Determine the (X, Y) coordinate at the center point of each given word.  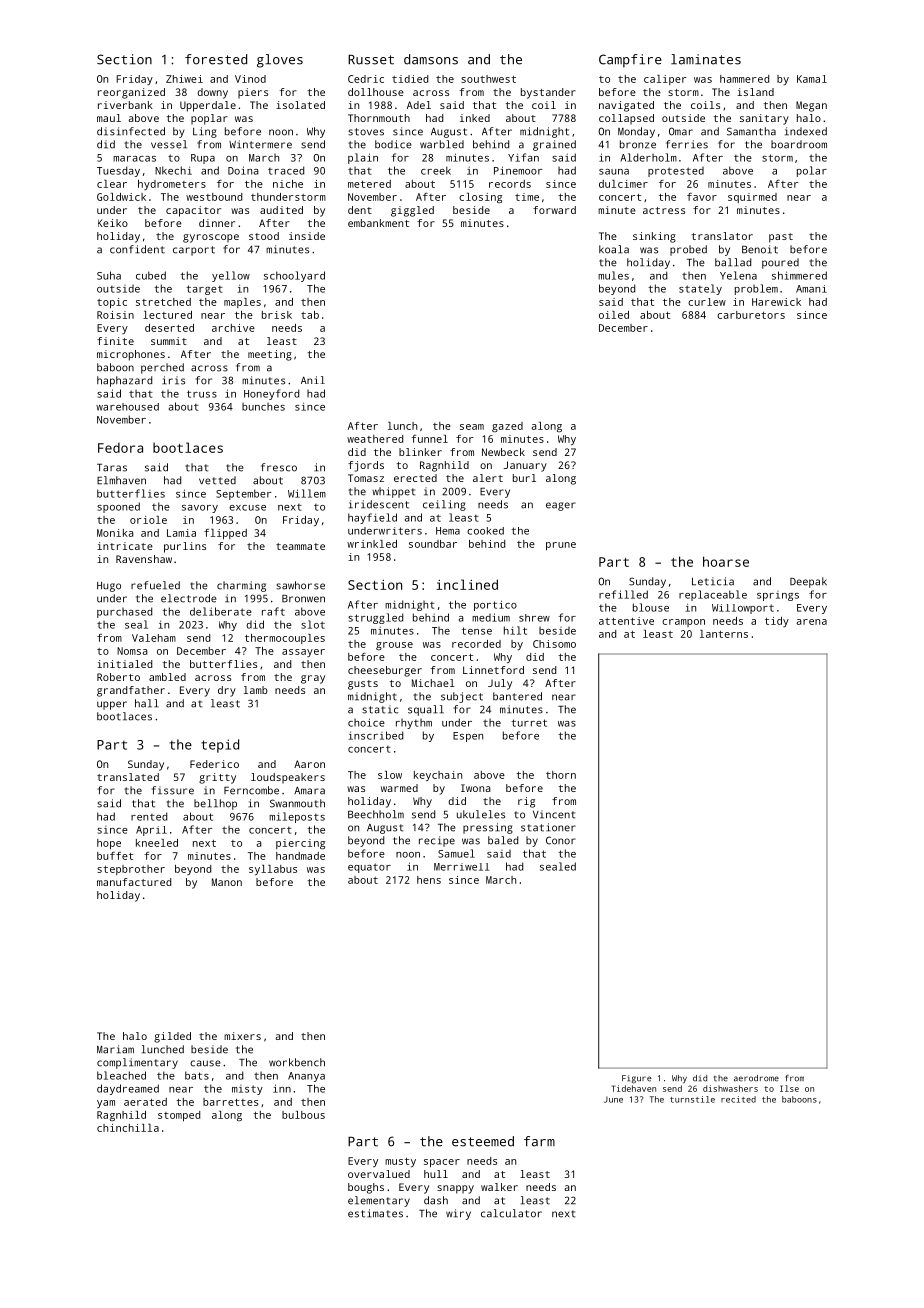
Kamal (812, 79)
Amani (811, 289)
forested (216, 59)
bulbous (303, 1115)
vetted (217, 480)
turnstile (692, 1099)
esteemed (483, 1141)
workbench (297, 1062)
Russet (371, 59)
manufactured (134, 882)
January (525, 466)
